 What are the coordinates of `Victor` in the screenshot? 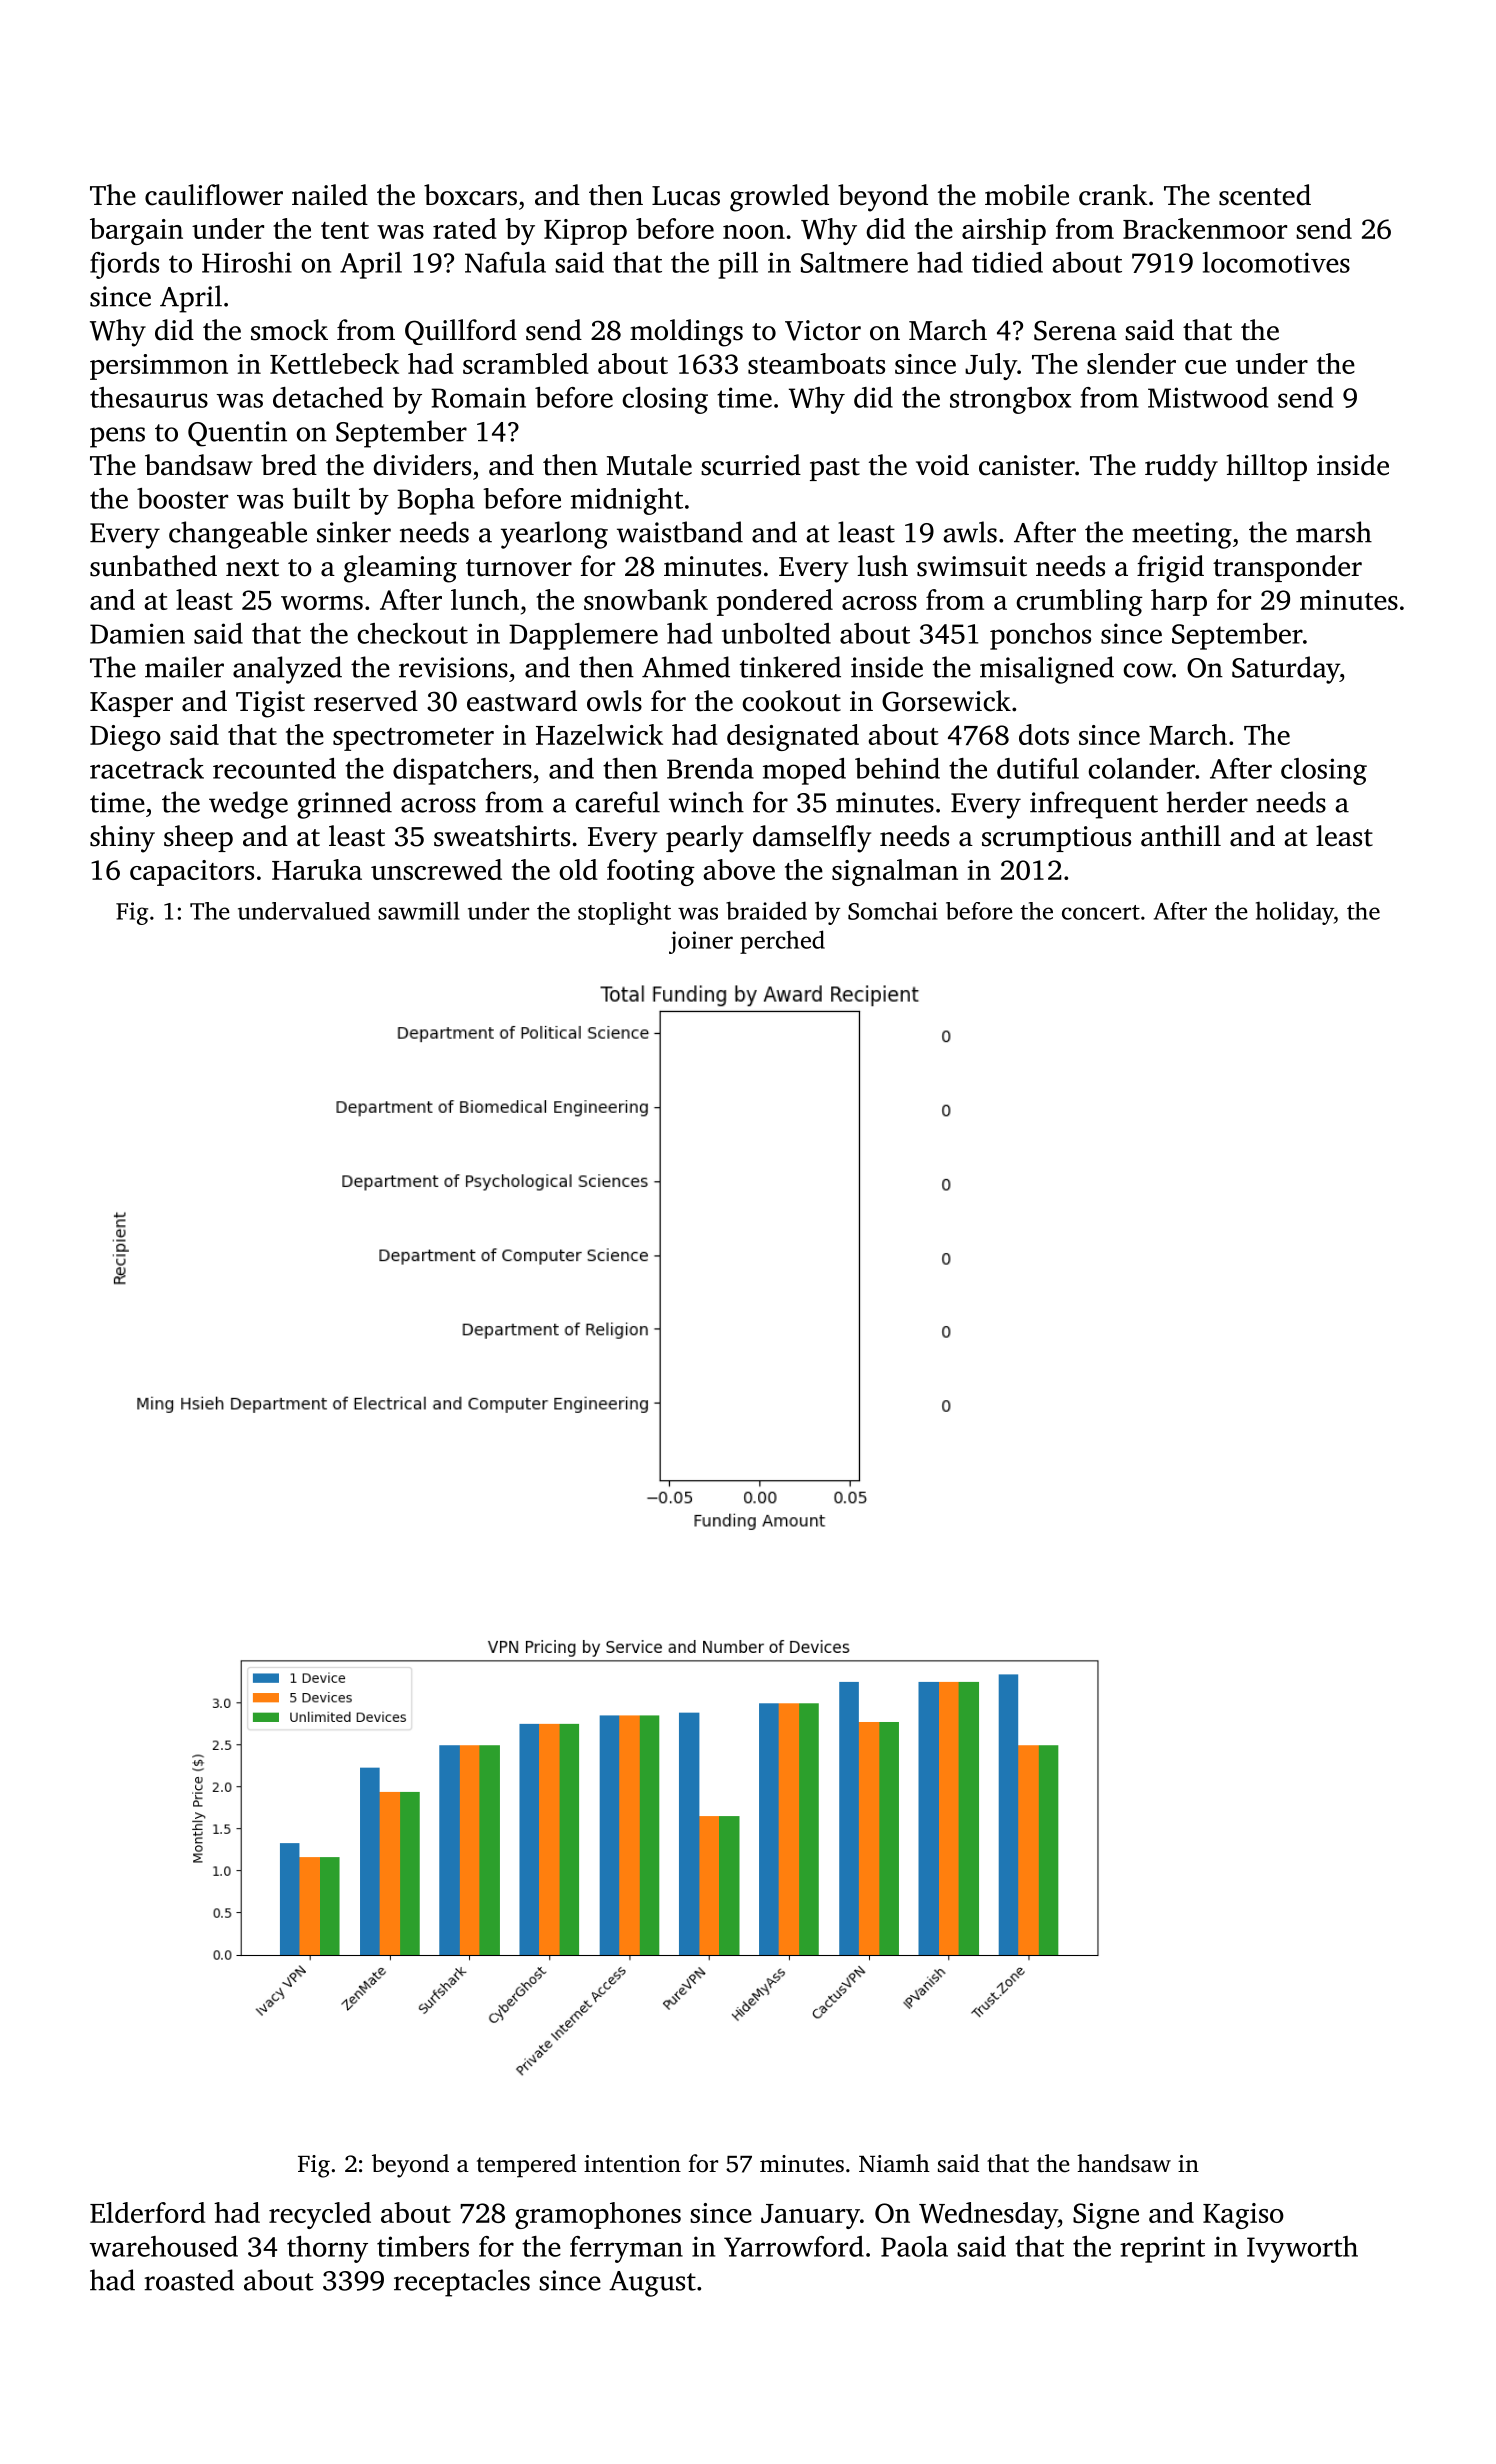 It's located at (823, 330).
